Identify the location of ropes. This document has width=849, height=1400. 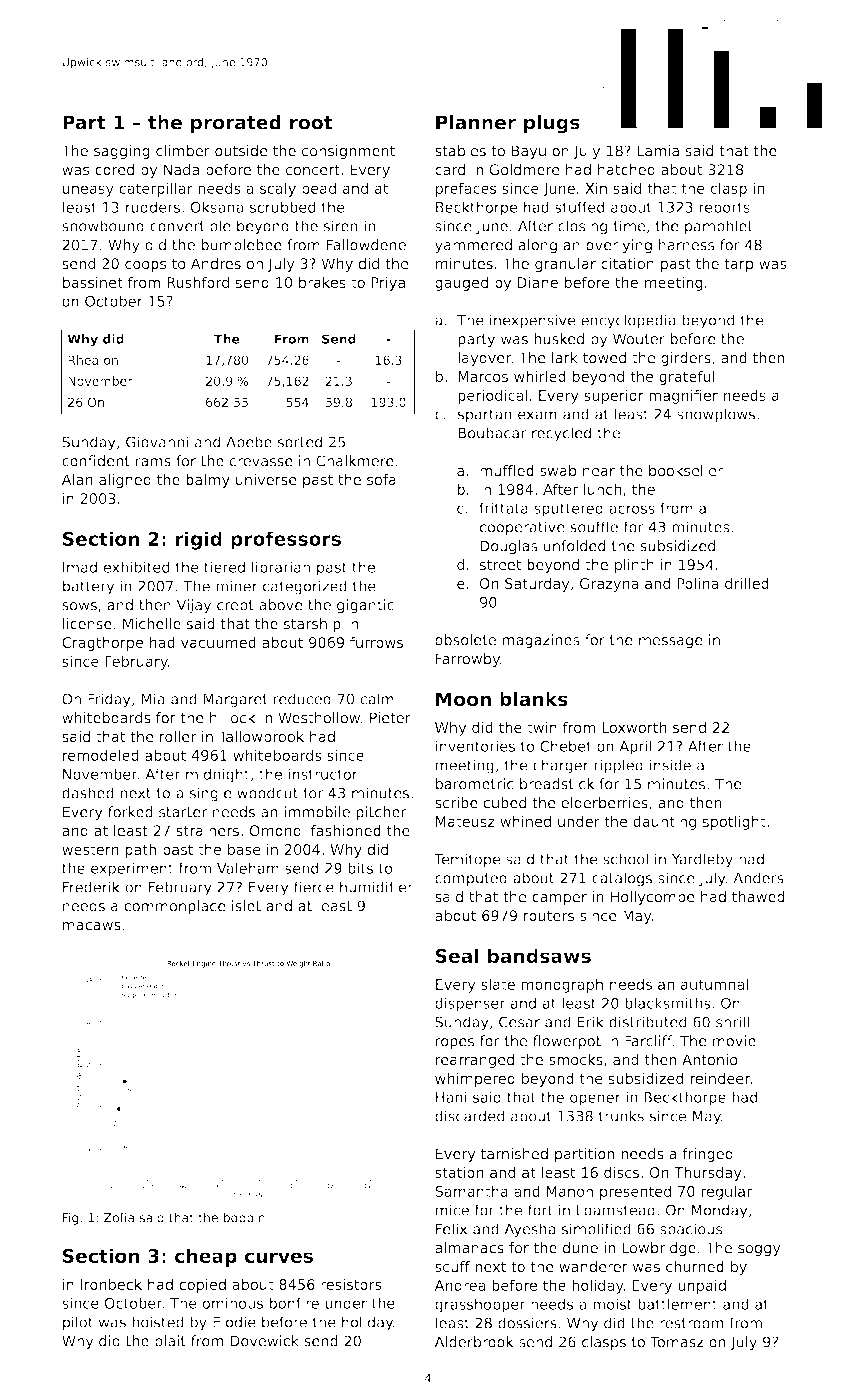
(455, 1044).
